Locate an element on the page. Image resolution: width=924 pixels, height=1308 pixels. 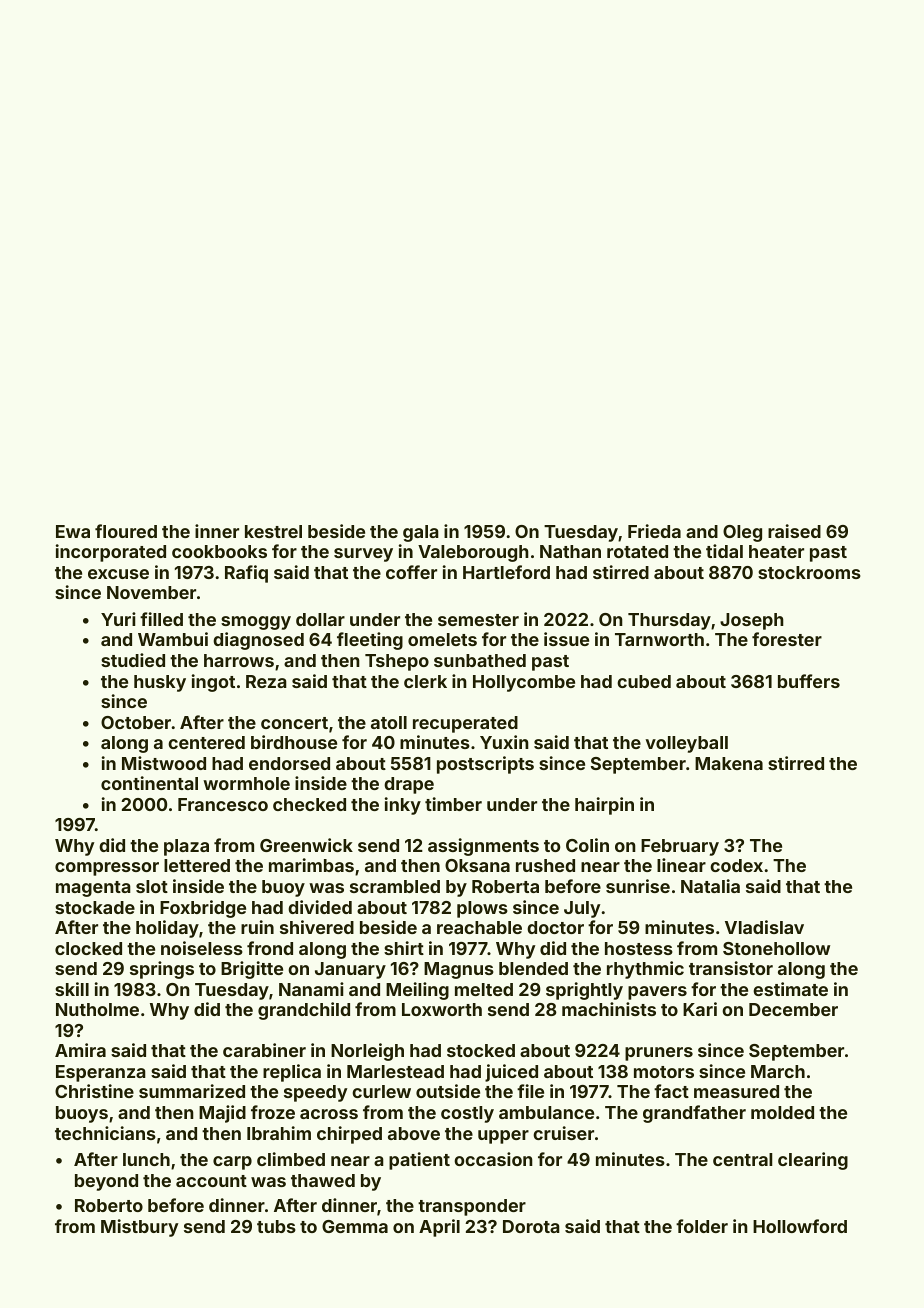
stocked is located at coordinates (481, 1050).
